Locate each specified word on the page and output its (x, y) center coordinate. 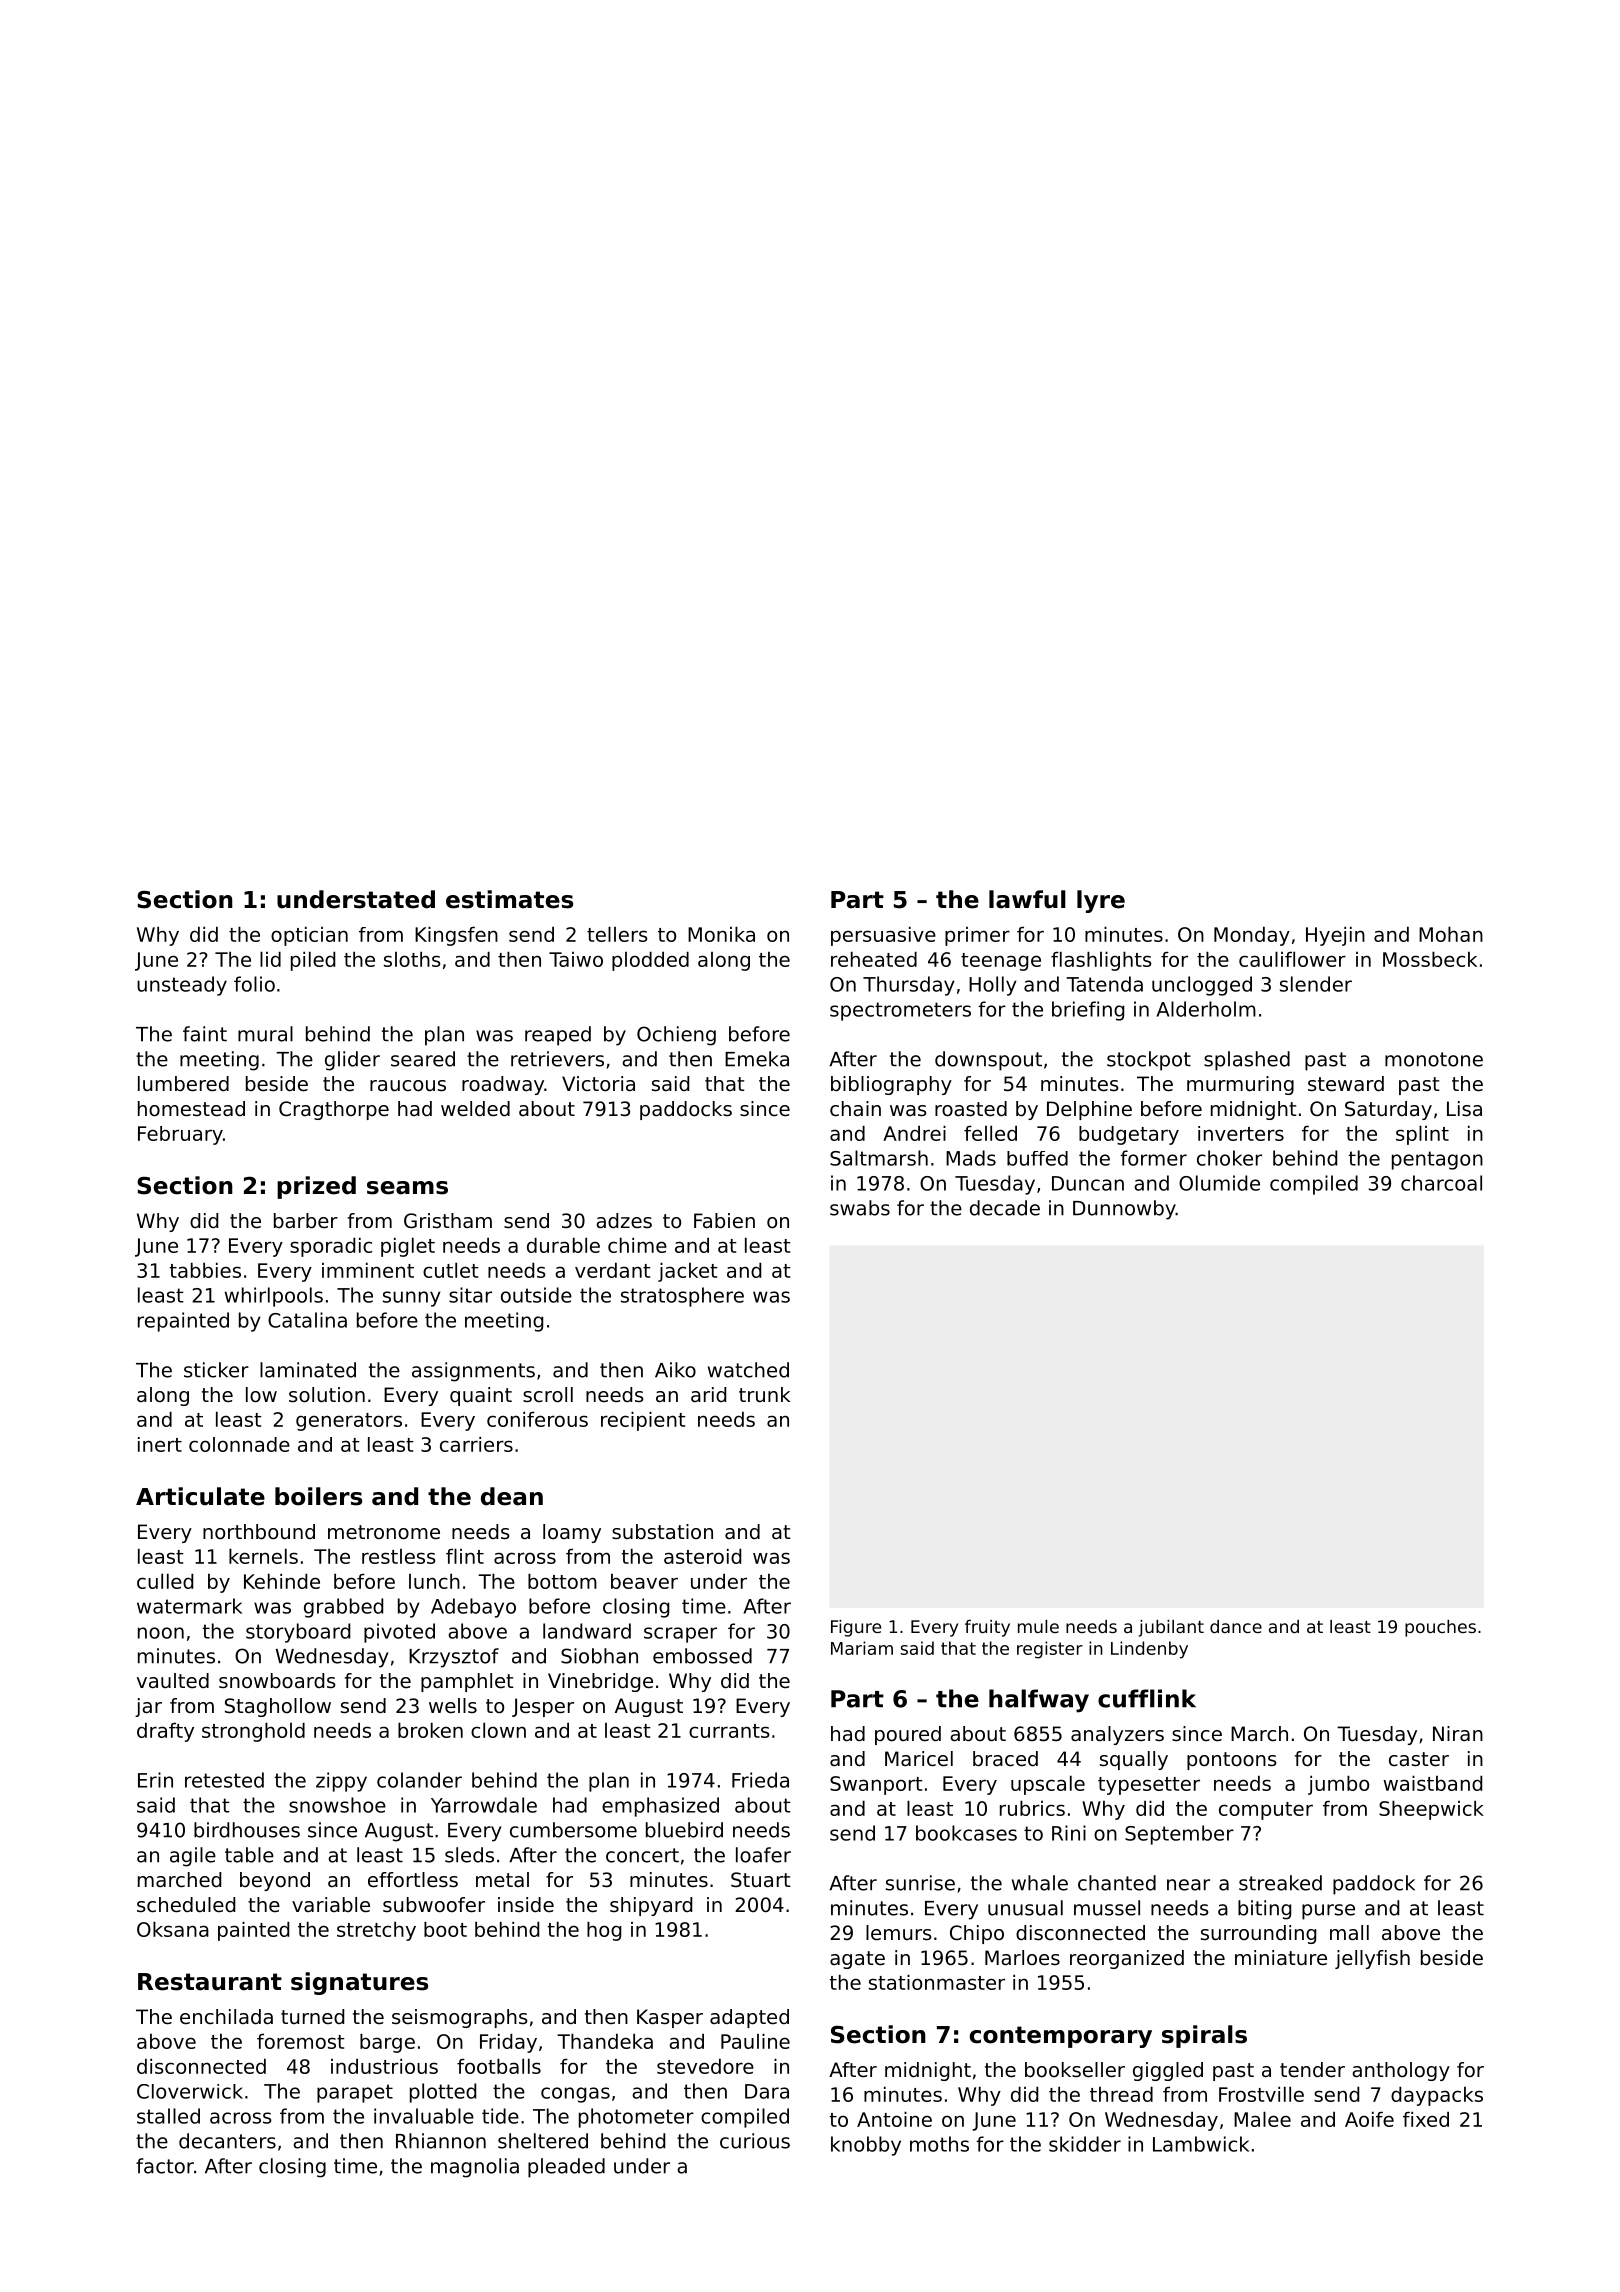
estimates (509, 899)
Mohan (1451, 934)
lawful (1027, 899)
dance (1236, 1626)
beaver (644, 1581)
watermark (189, 1606)
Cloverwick (190, 2091)
